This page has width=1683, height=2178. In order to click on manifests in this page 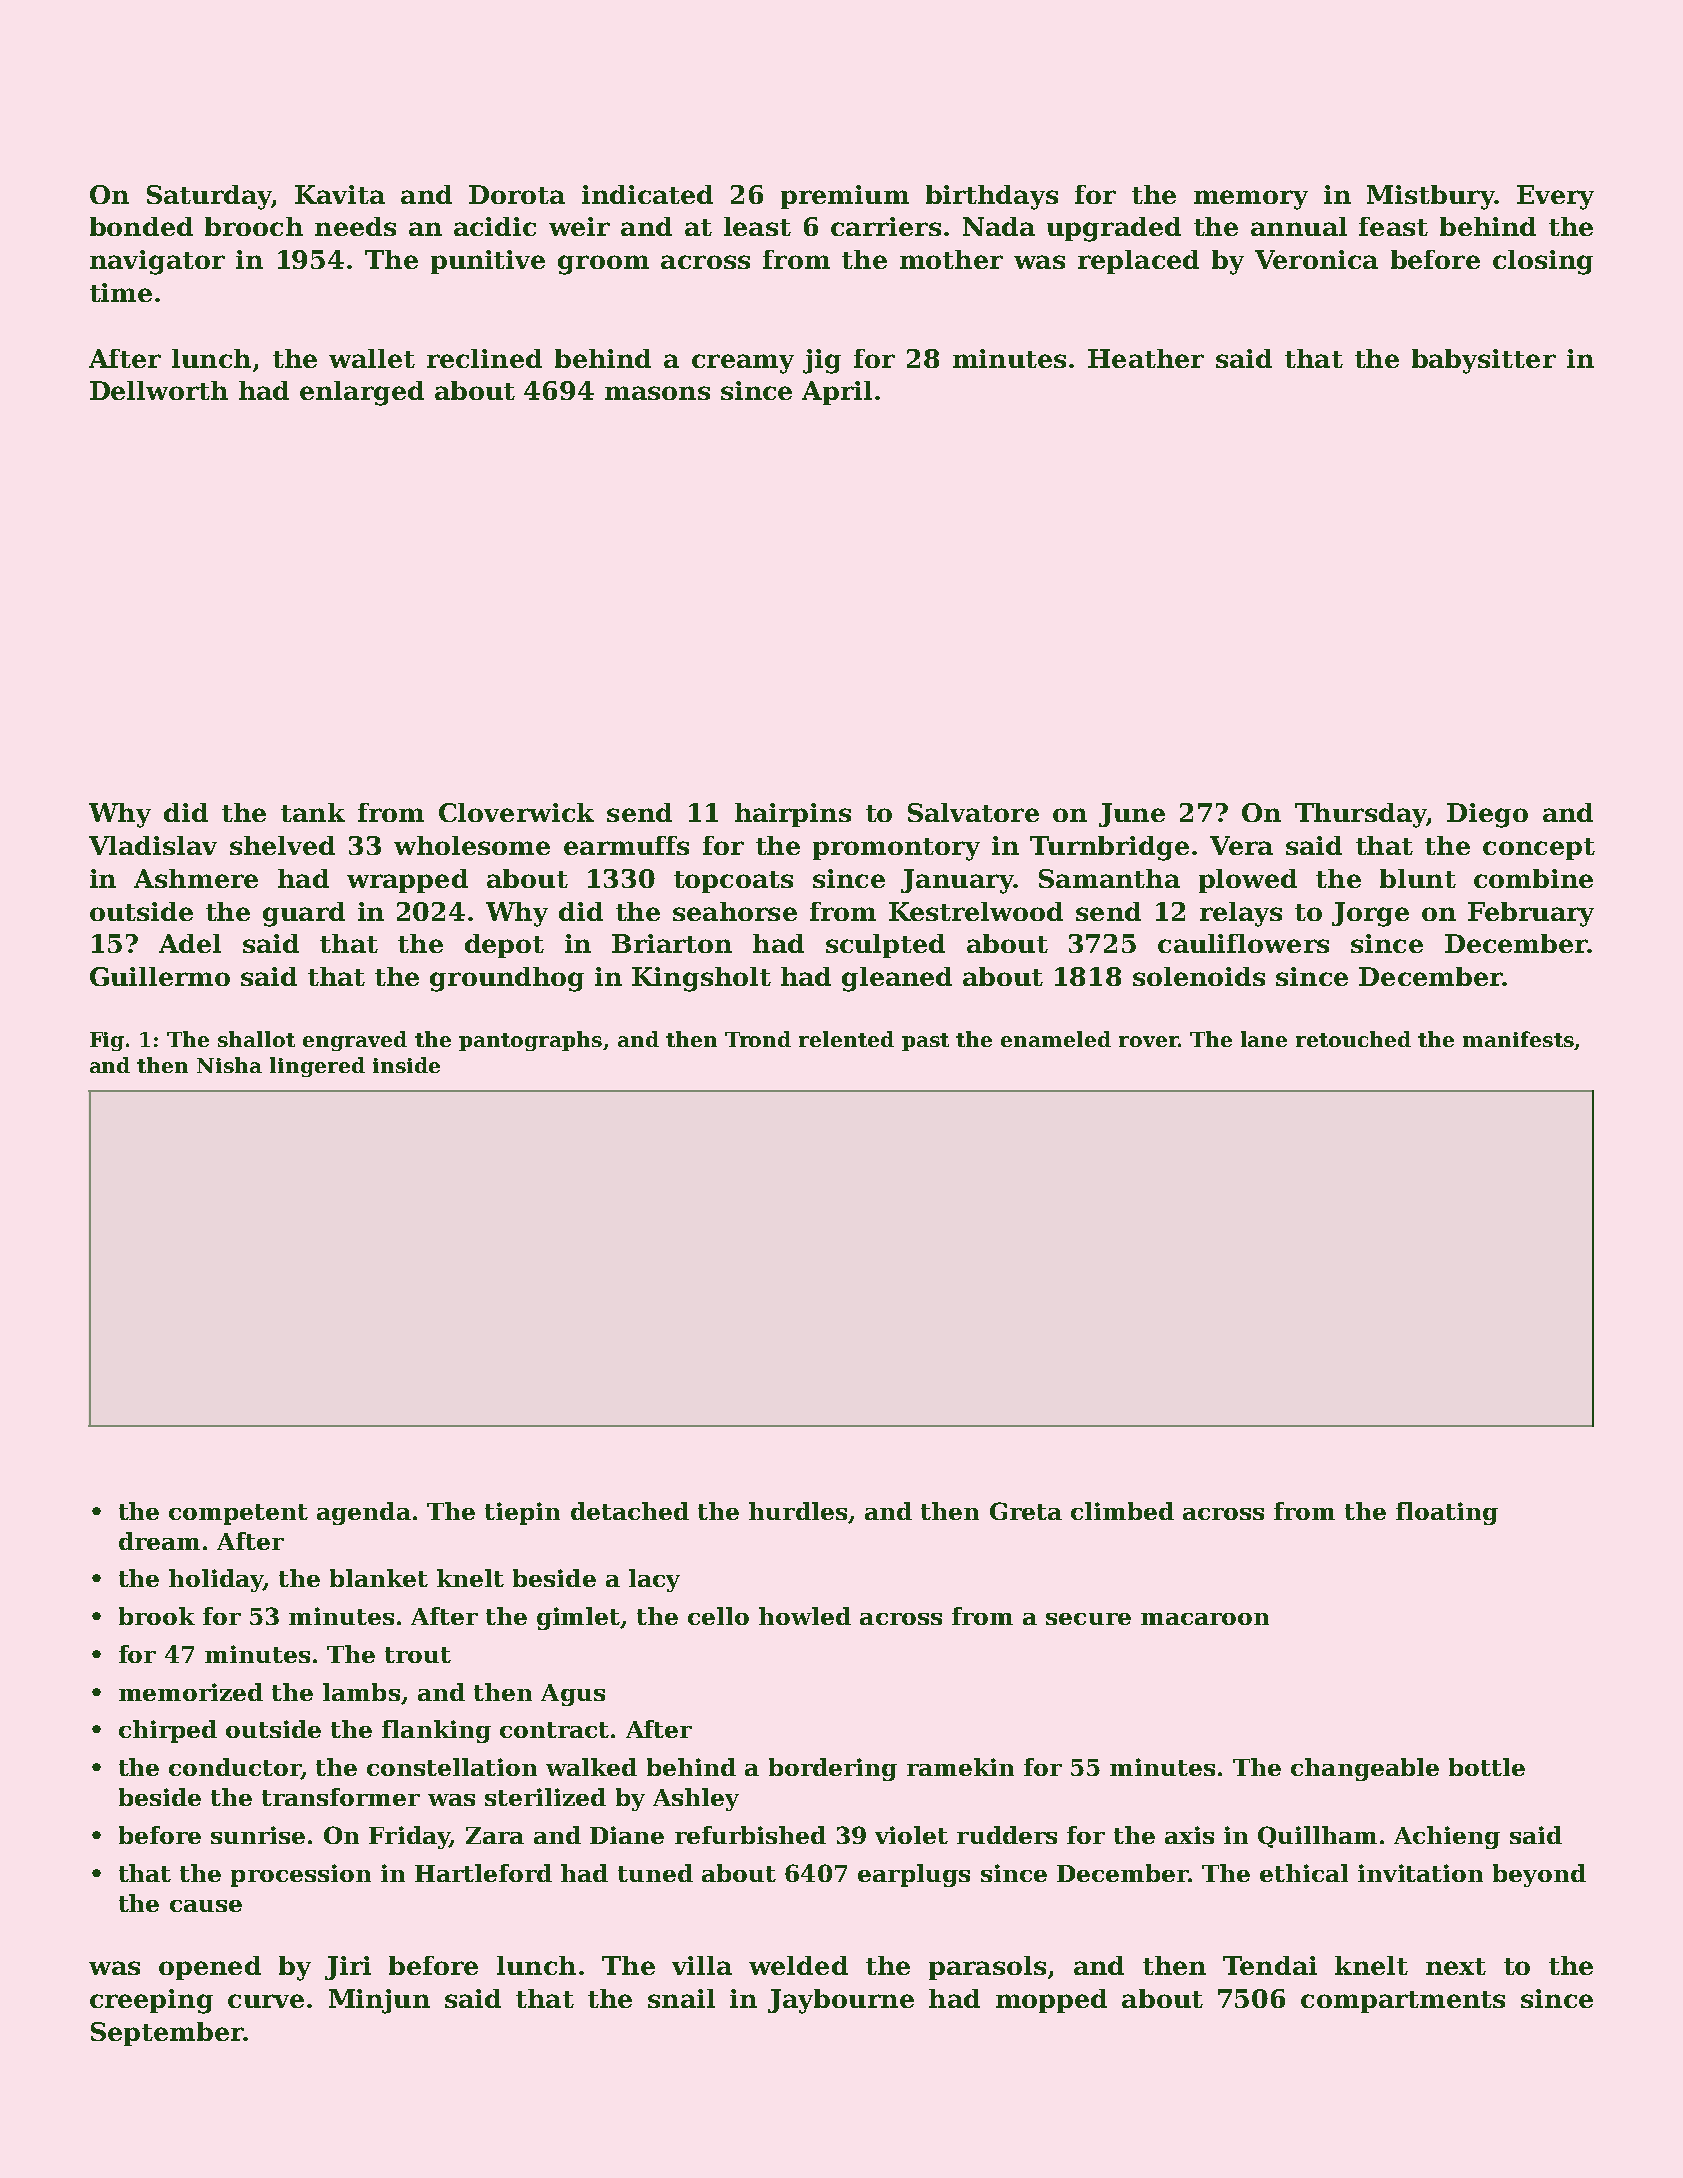, I will do `click(1518, 1039)`.
